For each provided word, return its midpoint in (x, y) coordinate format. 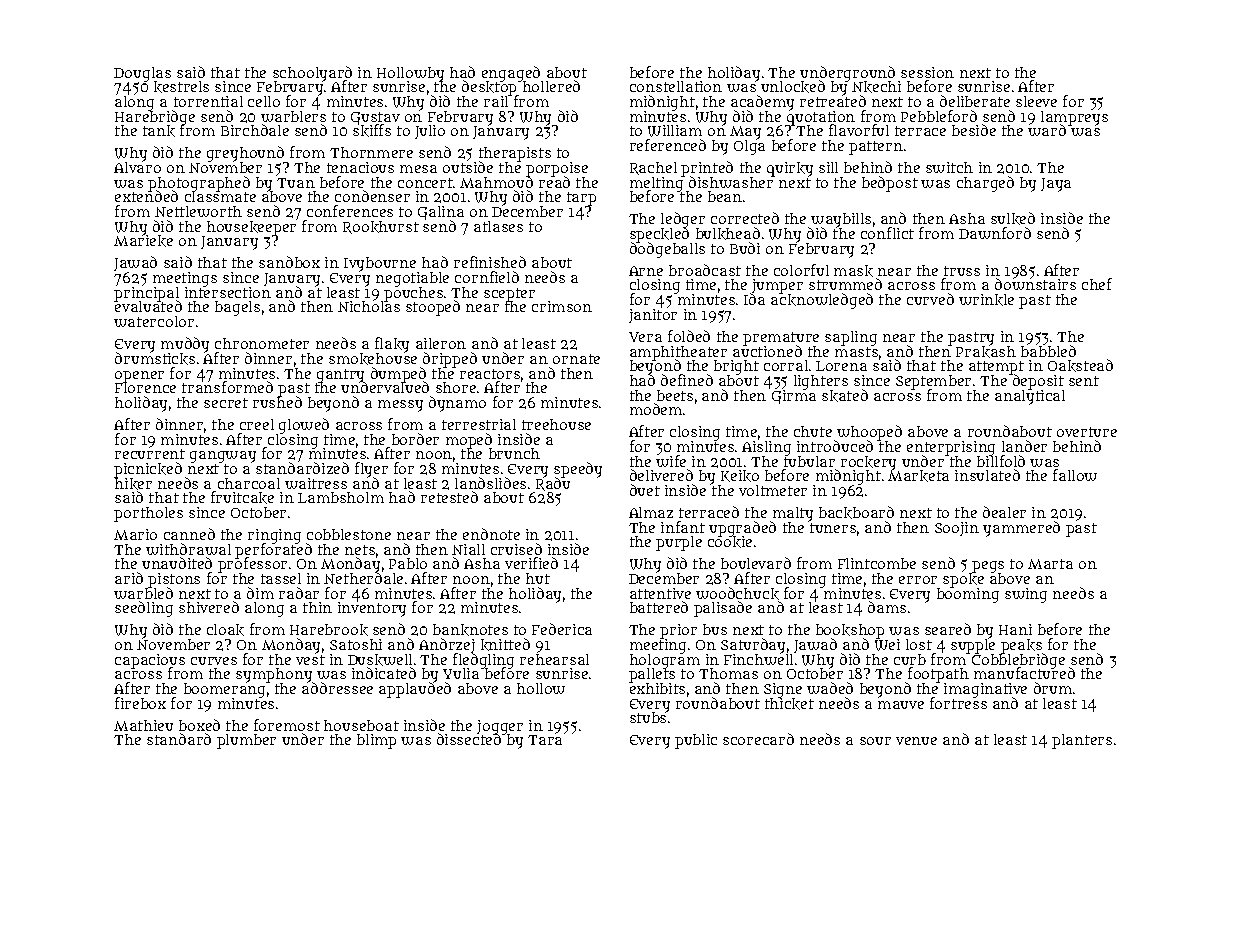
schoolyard (312, 74)
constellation (676, 86)
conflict (887, 233)
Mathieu (143, 725)
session (927, 72)
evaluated (148, 307)
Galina (441, 213)
